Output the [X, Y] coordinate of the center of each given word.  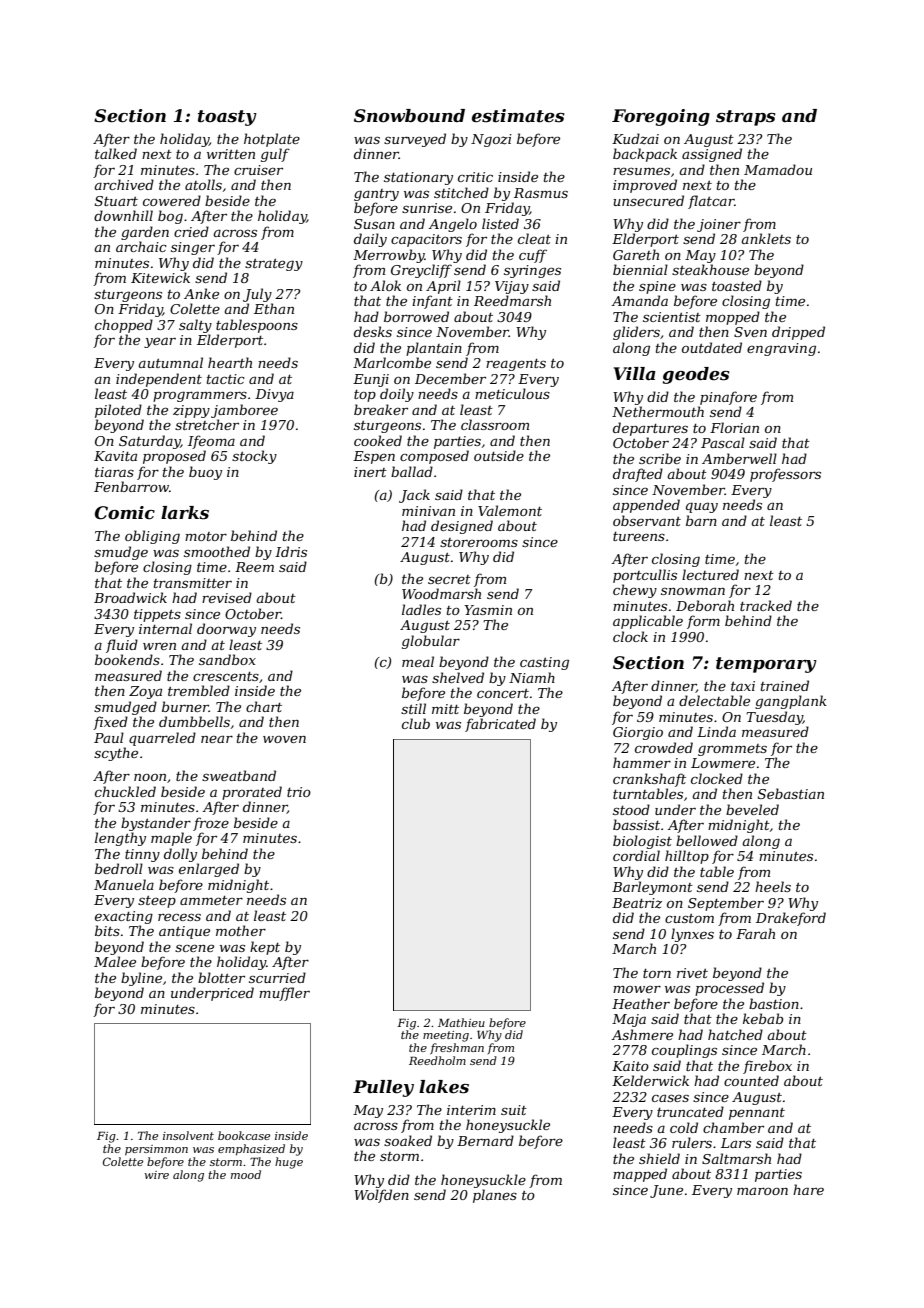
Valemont [510, 510]
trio [299, 792]
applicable [648, 622]
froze [211, 824]
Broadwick [130, 597]
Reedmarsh [512, 300]
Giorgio [638, 733]
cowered [172, 200]
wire [157, 1175]
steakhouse [710, 269]
